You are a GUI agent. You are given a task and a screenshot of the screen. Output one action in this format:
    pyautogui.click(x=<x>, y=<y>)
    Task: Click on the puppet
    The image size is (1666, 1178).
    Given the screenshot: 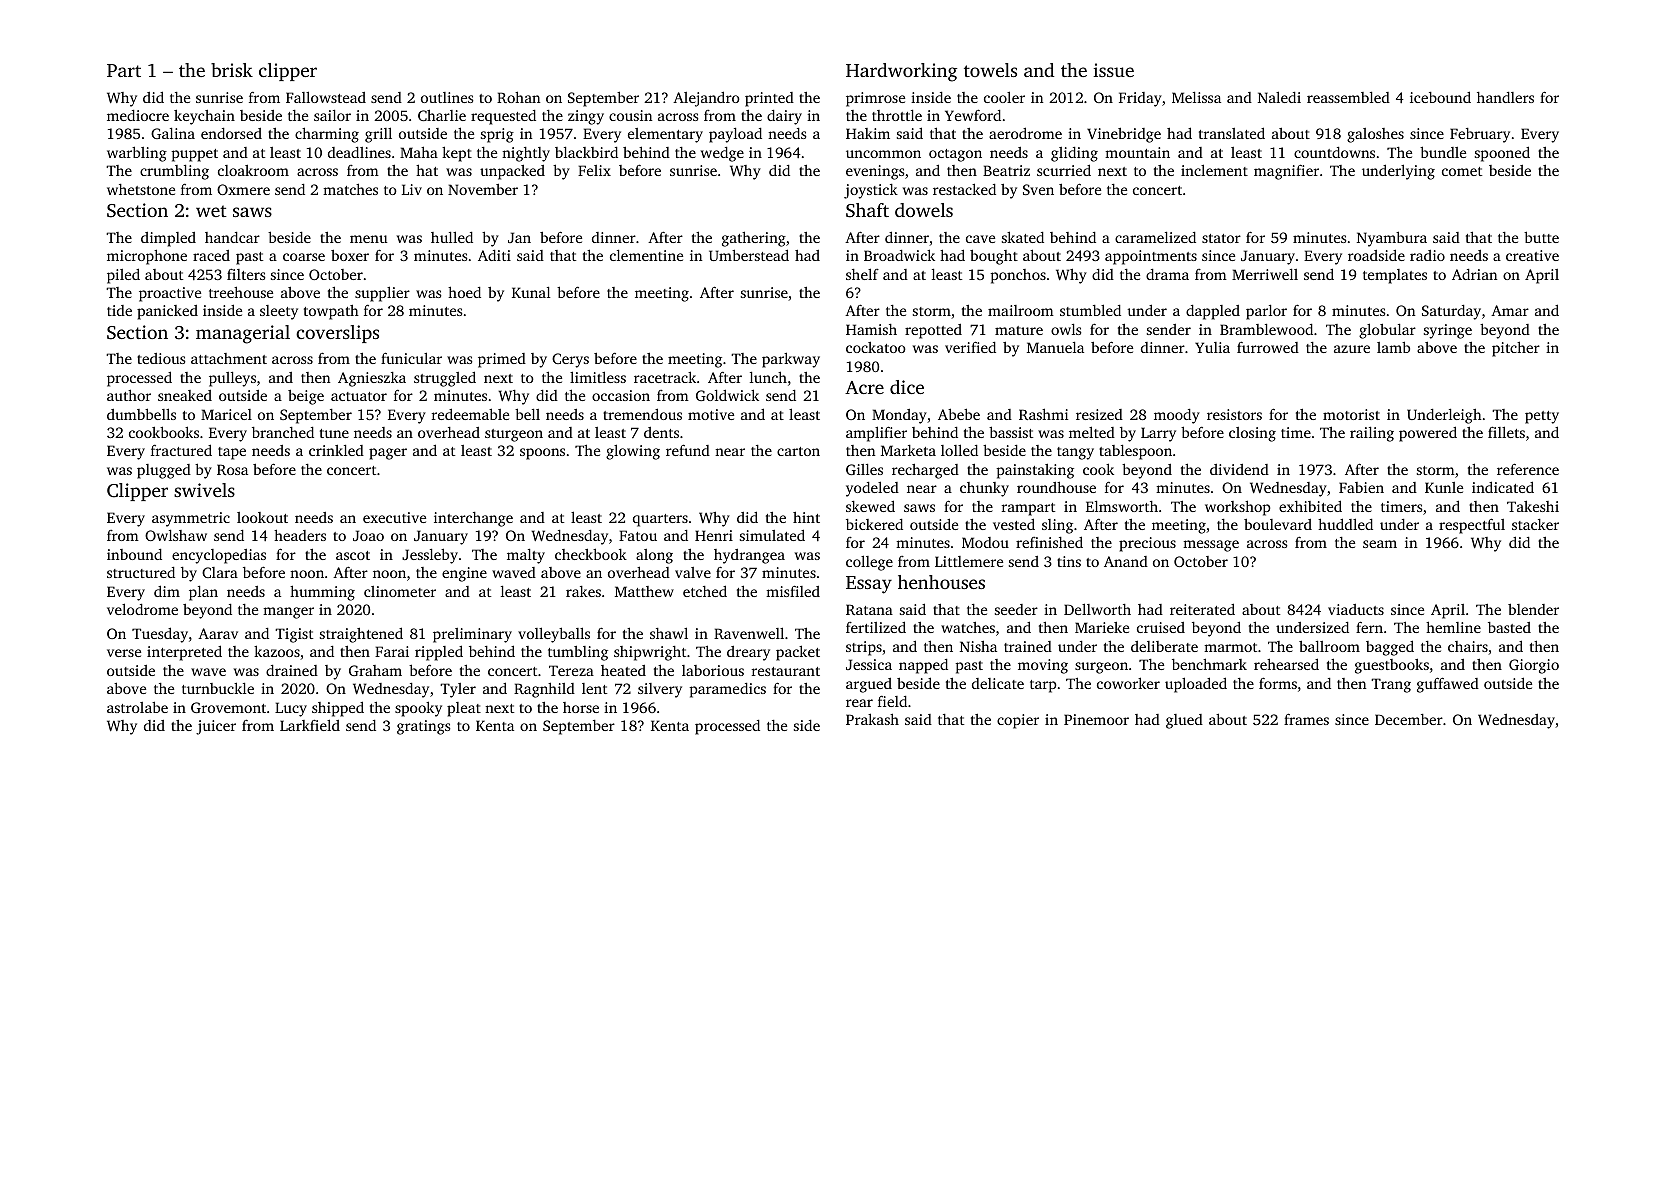 What is the action you would take?
    pyautogui.click(x=195, y=155)
